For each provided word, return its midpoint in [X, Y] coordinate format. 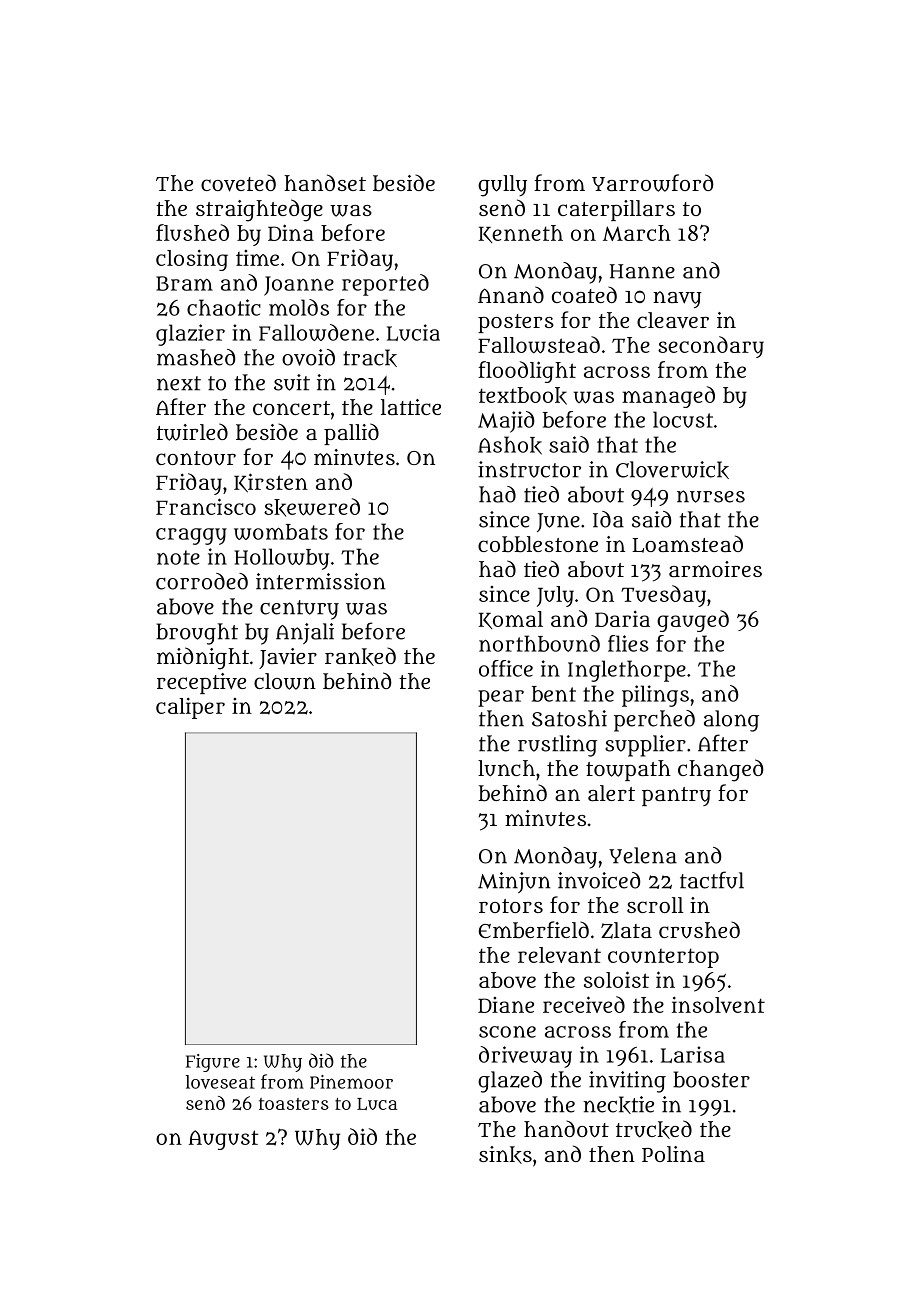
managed [668, 397]
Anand [511, 294]
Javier [288, 658]
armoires [715, 569]
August [224, 1140]
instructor [529, 469]
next [179, 383]
